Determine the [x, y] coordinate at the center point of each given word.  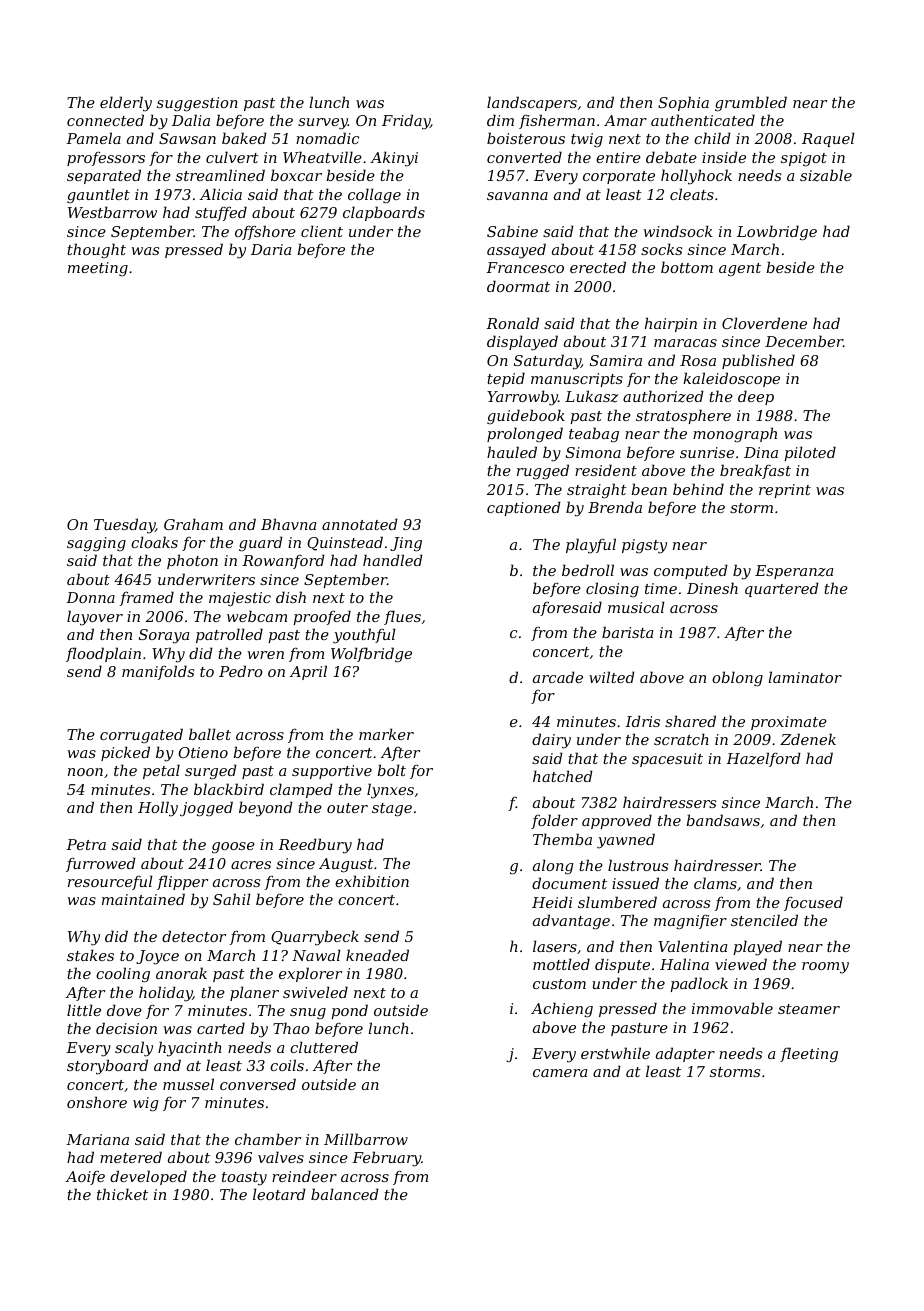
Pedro [241, 671]
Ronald [512, 323]
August [346, 865]
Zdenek [808, 739]
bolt [391, 770]
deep [756, 397]
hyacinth [190, 1049]
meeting [98, 269]
